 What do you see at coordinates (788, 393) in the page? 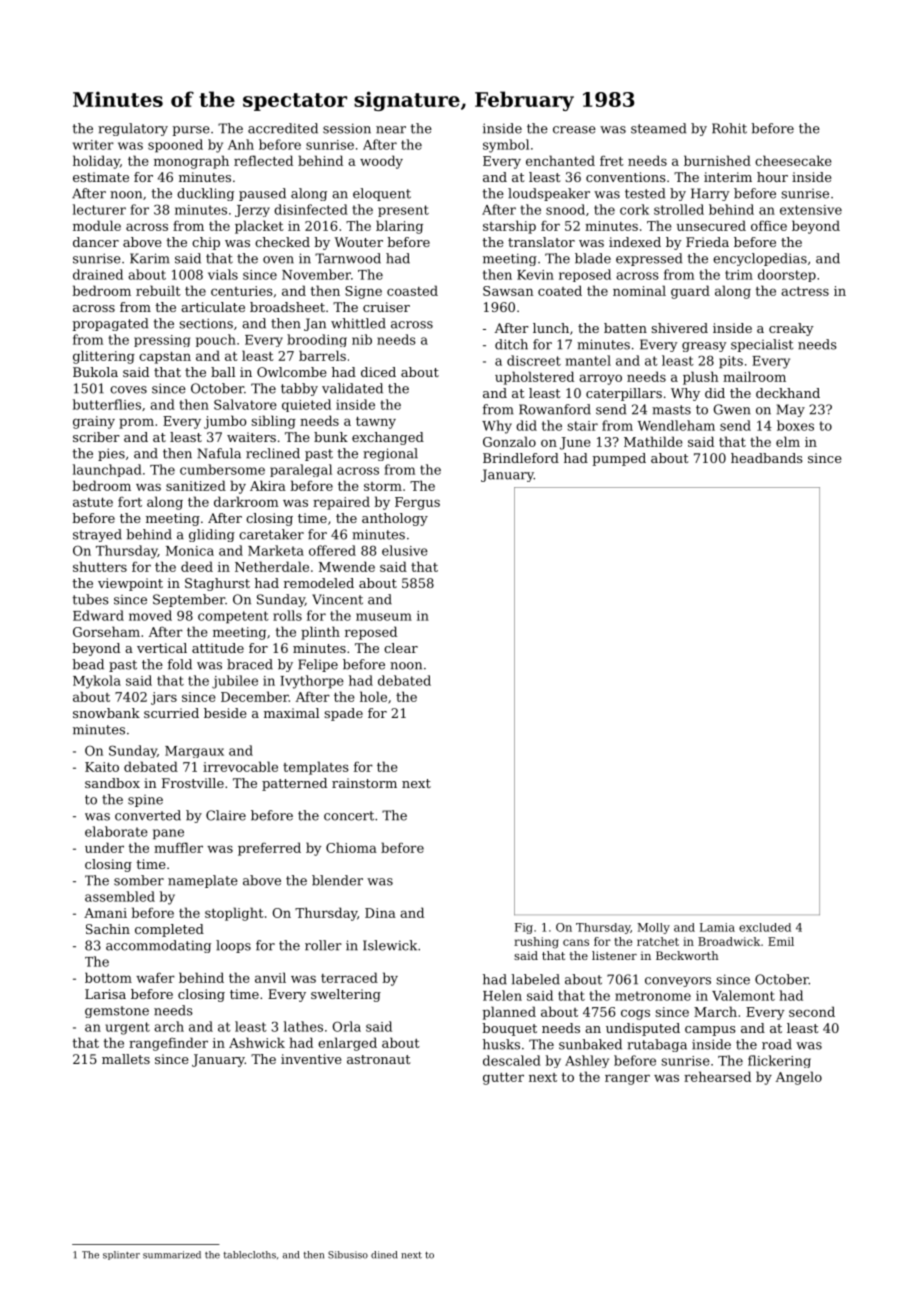
I see `deckhand` at bounding box center [788, 393].
